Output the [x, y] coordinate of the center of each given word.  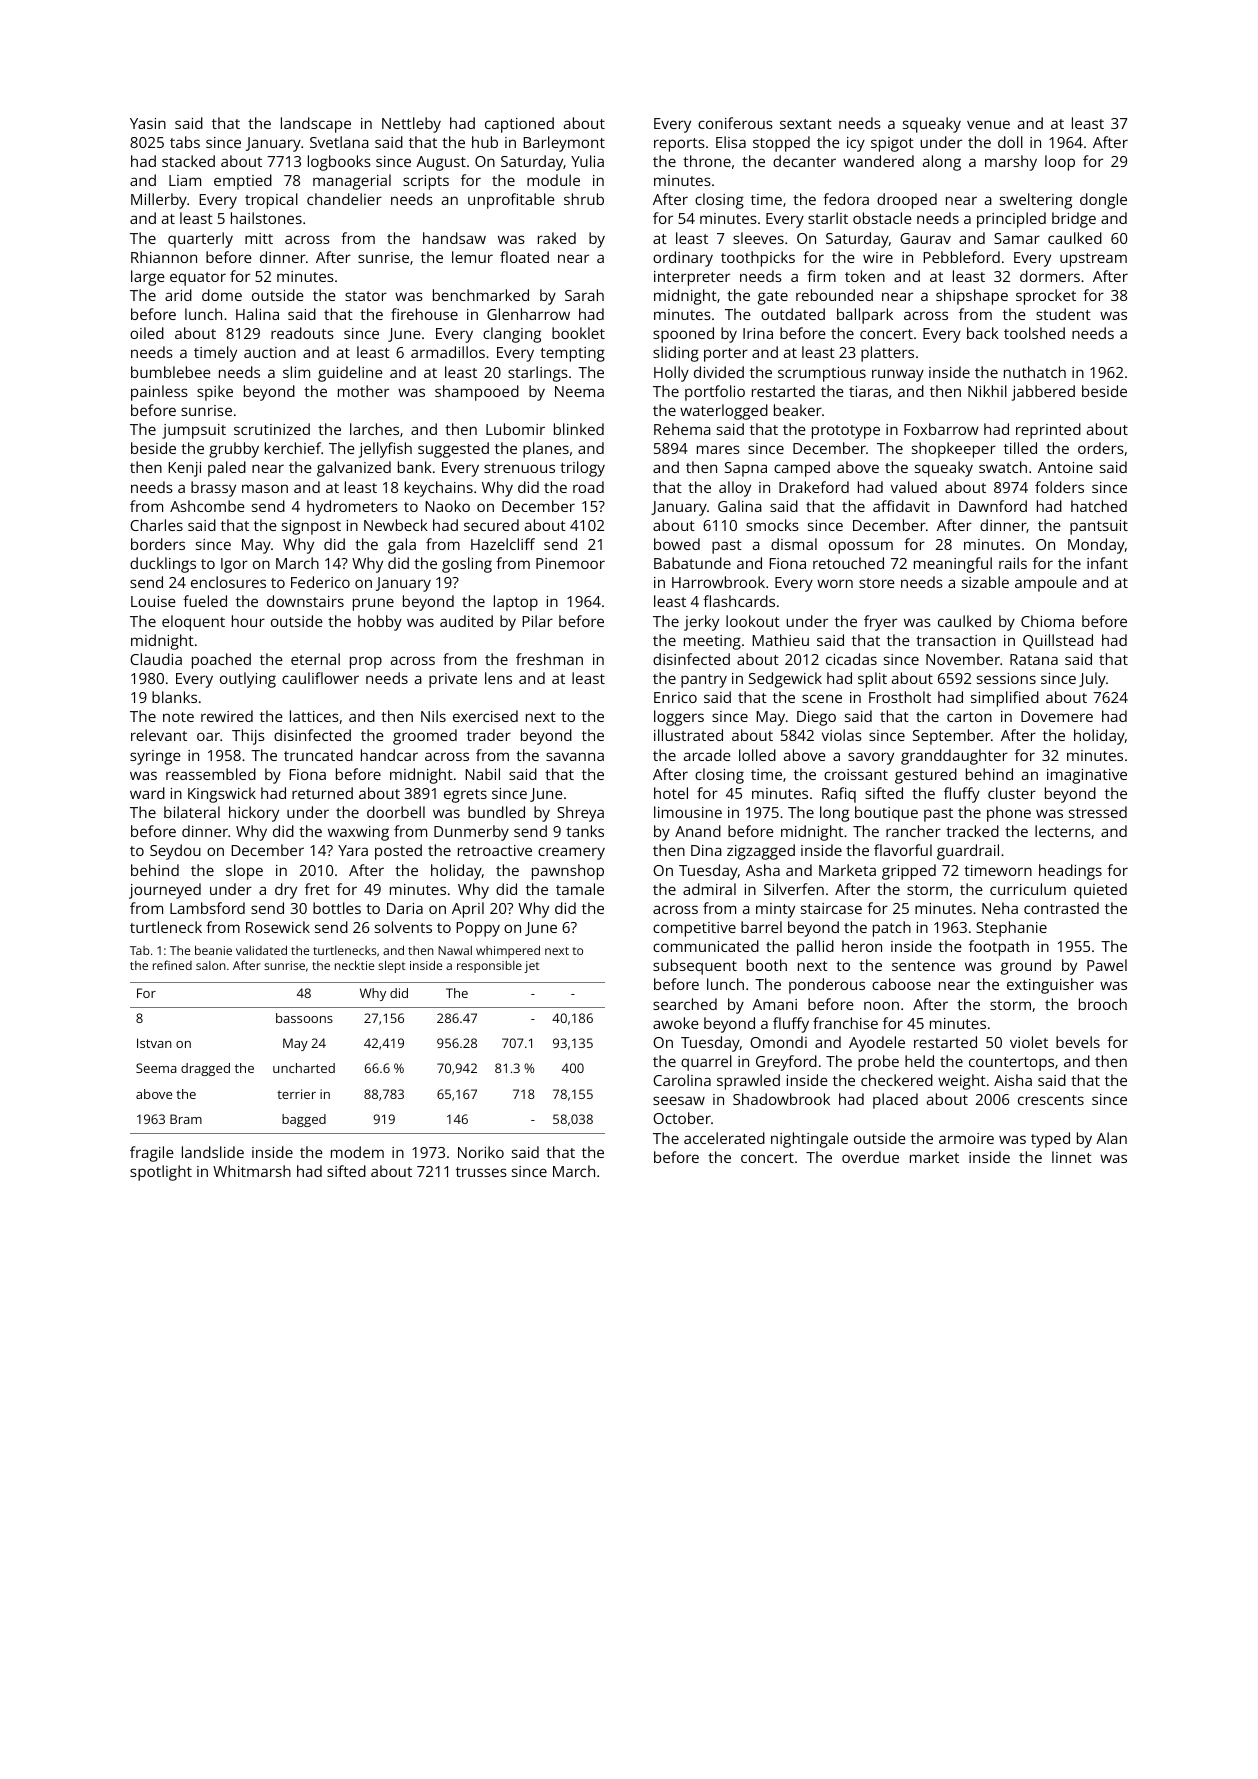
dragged [205, 1069]
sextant [806, 124]
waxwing [358, 833]
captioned [519, 125]
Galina [740, 506]
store [877, 583]
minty [775, 910]
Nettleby [411, 125]
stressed [1098, 812]
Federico [320, 582]
